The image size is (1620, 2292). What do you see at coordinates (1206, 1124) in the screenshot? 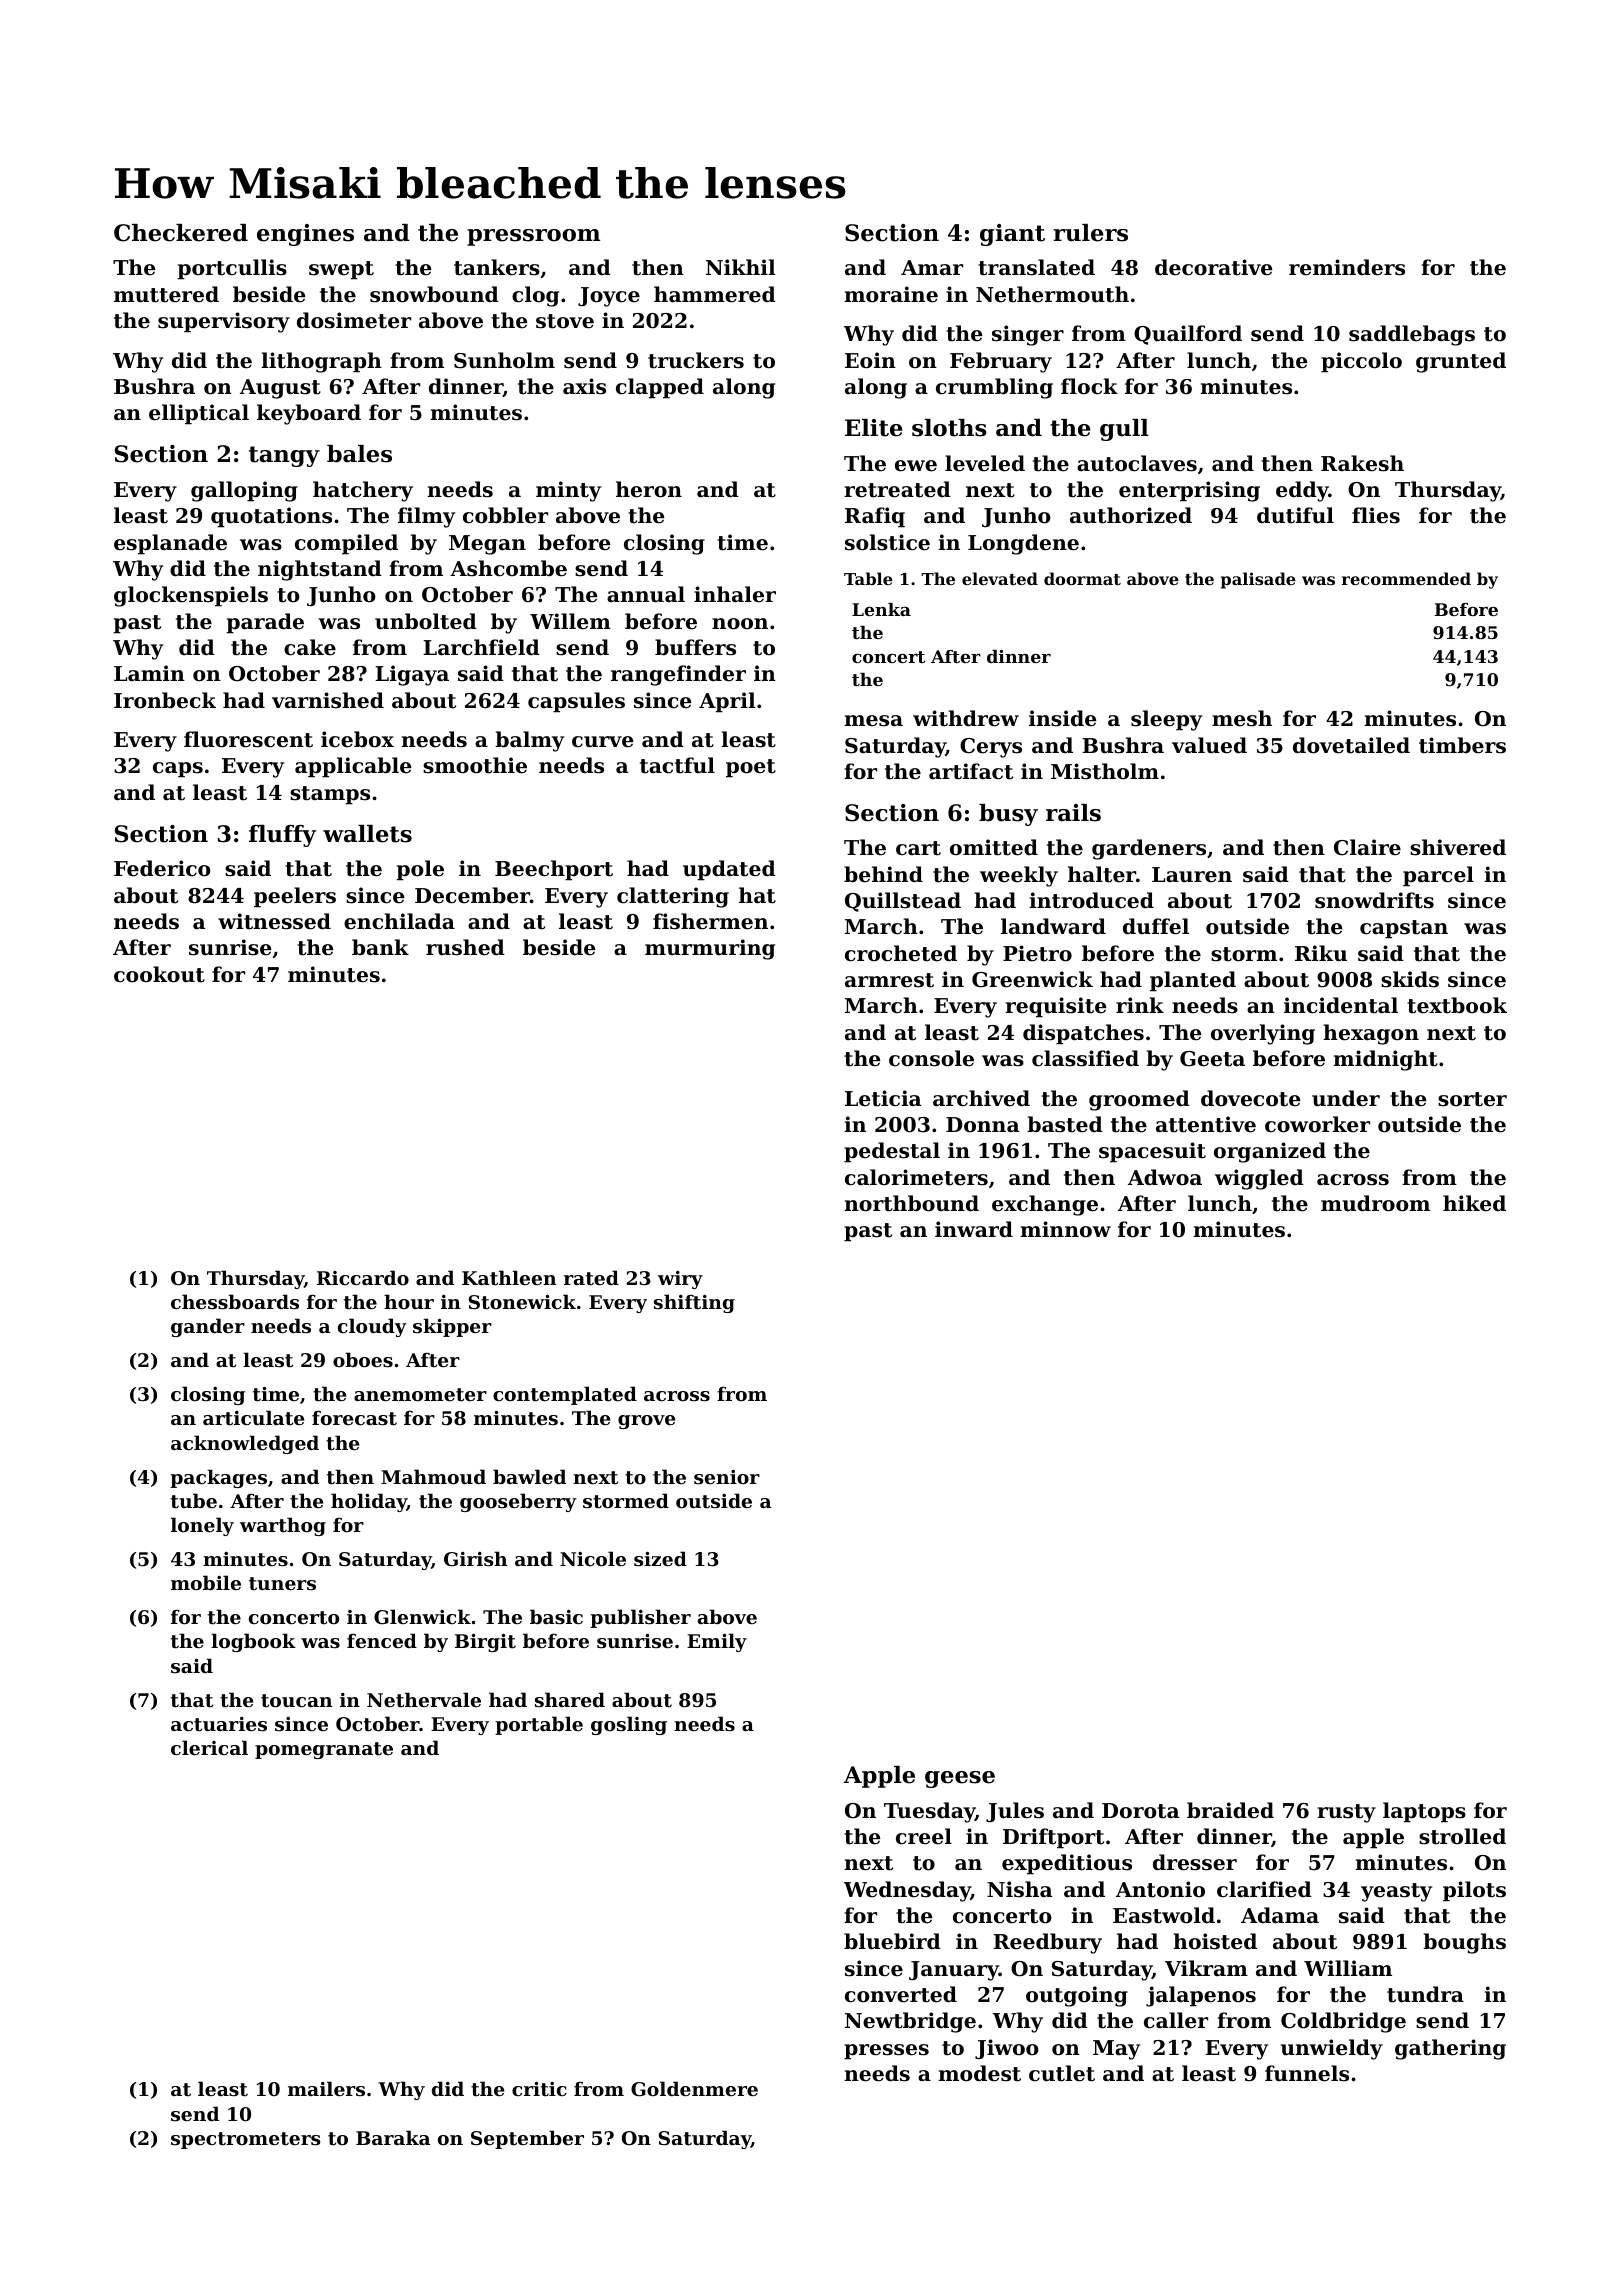
I see `attentive` at bounding box center [1206, 1124].
